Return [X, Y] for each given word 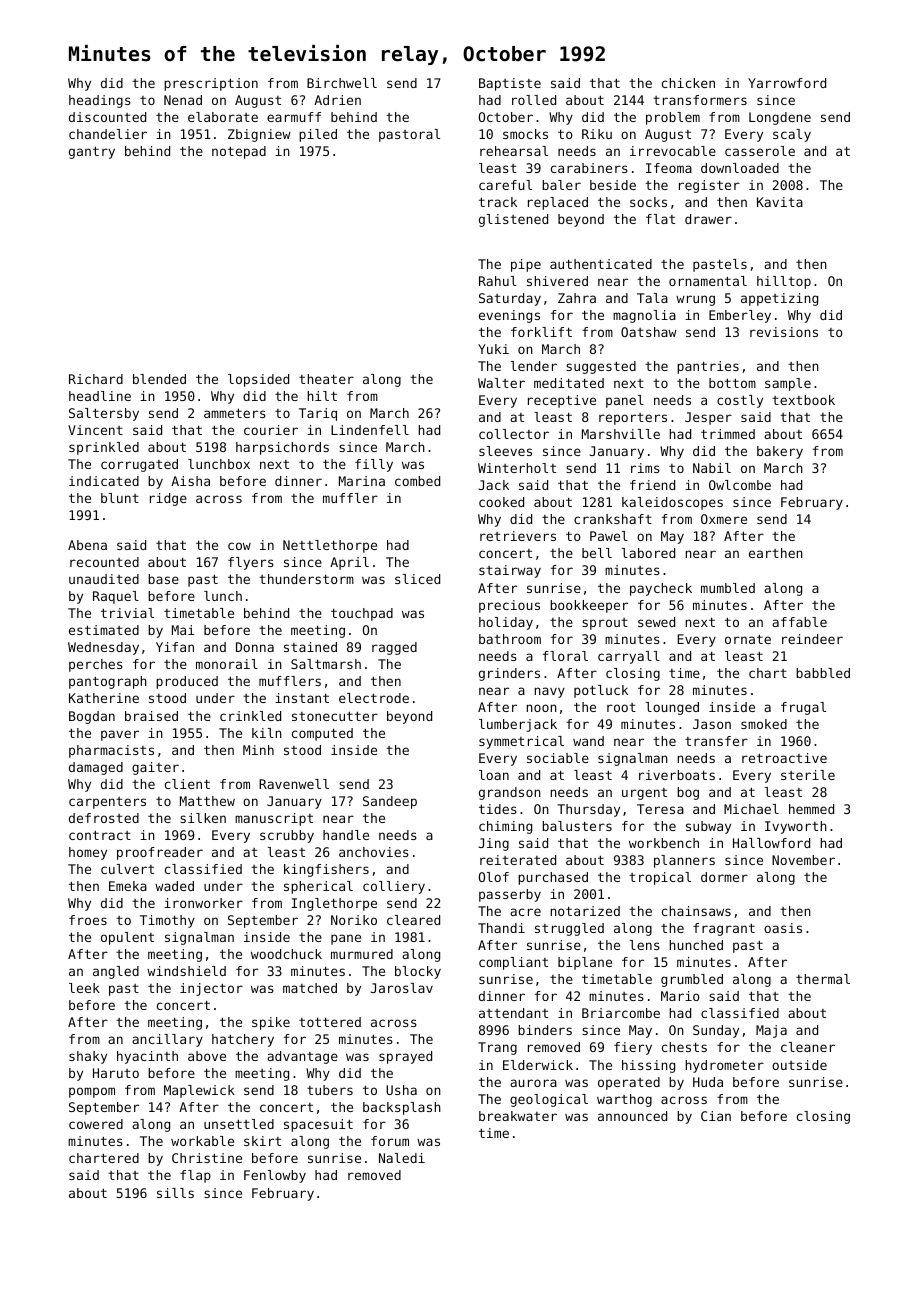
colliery [394, 887]
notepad [239, 152]
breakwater [518, 1116]
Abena [87, 545]
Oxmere [724, 519]
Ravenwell [294, 784]
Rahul [498, 281]
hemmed [811, 809]
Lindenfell [370, 430]
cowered [96, 1124]
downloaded [740, 168]
